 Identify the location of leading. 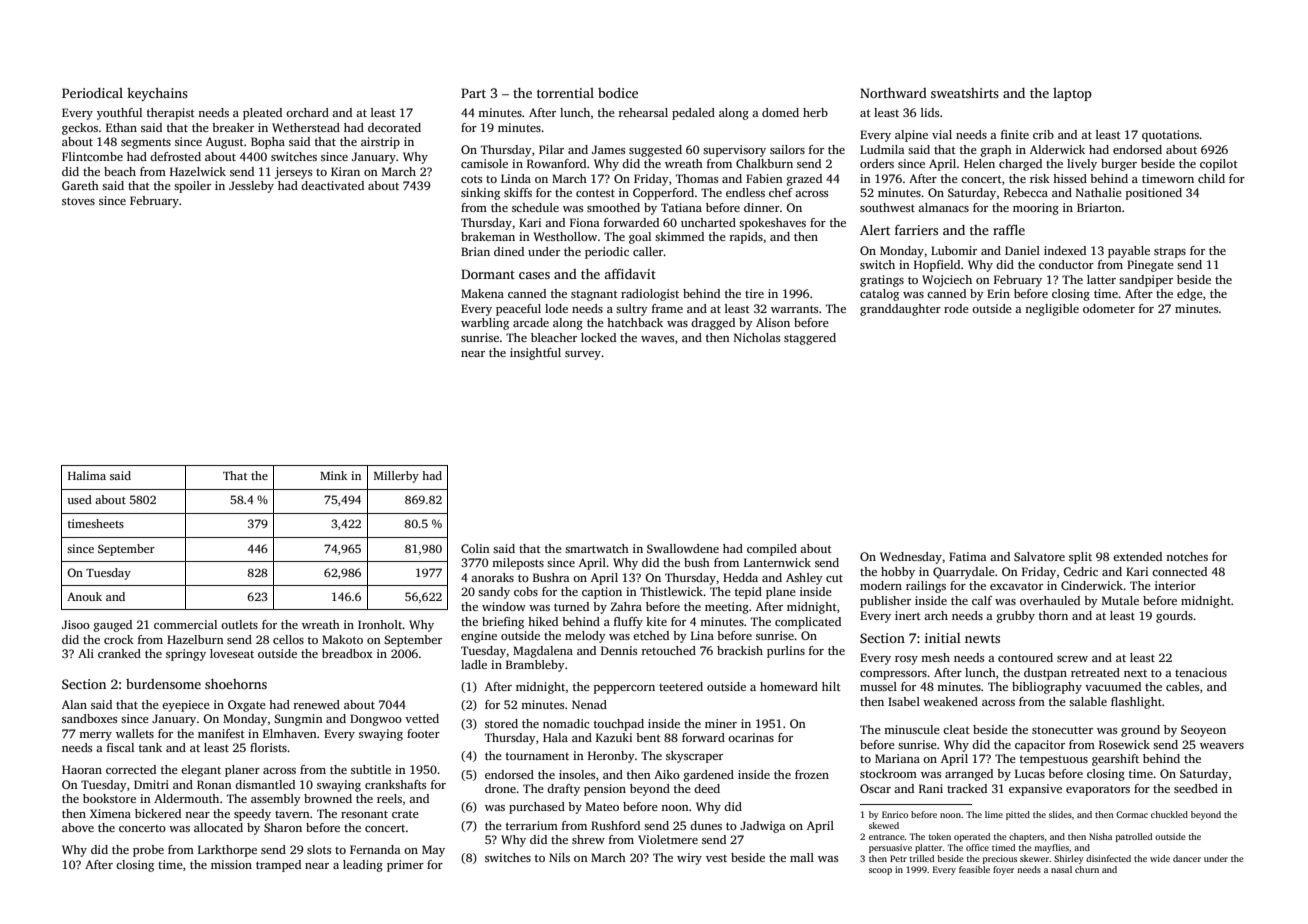
(363, 866).
